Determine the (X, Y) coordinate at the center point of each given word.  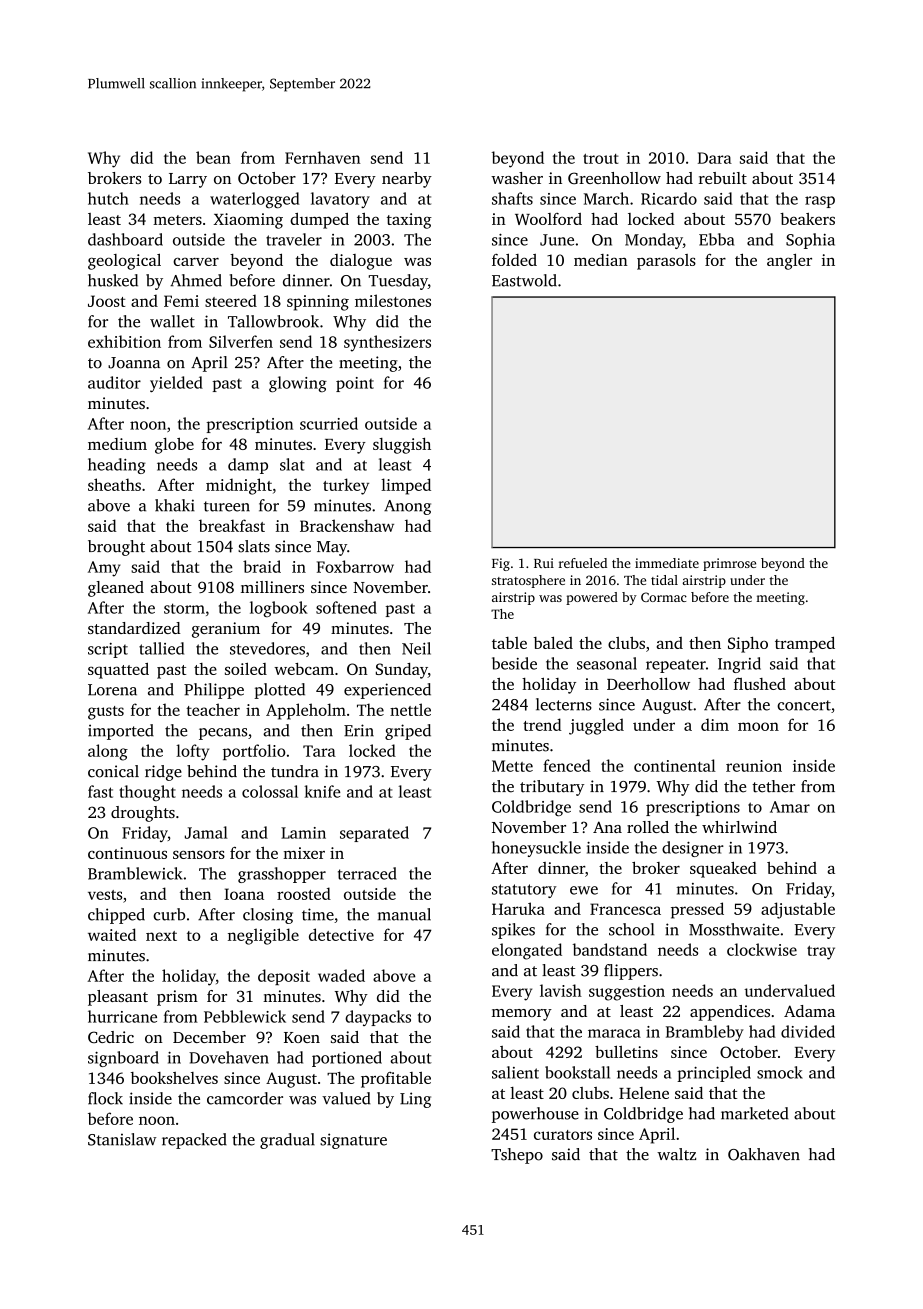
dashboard (125, 239)
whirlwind (739, 827)
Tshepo (517, 1156)
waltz (676, 1154)
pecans (223, 734)
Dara (715, 158)
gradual (287, 1141)
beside (514, 663)
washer (517, 178)
